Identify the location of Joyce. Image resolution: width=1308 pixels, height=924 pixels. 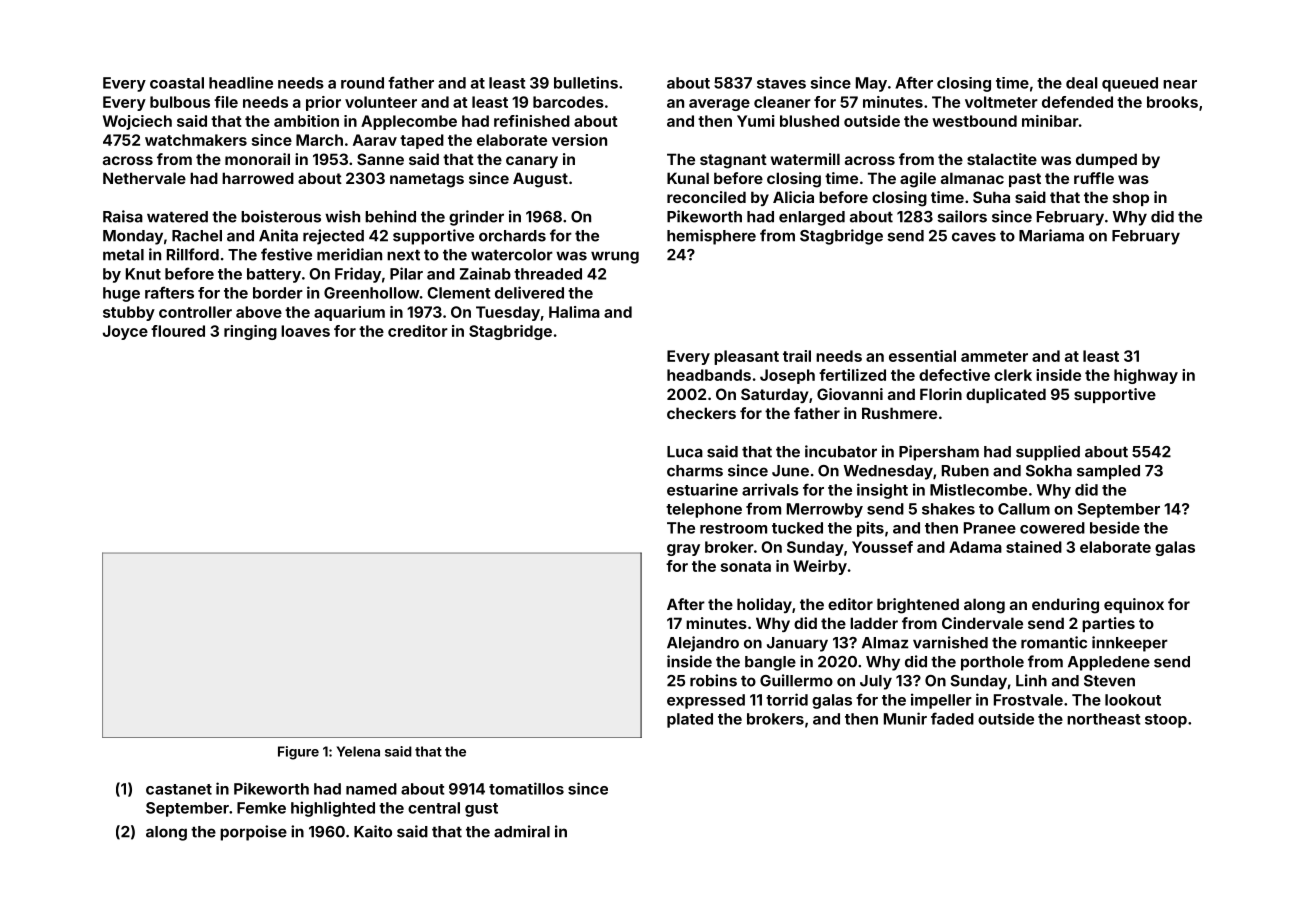
(125, 332).
